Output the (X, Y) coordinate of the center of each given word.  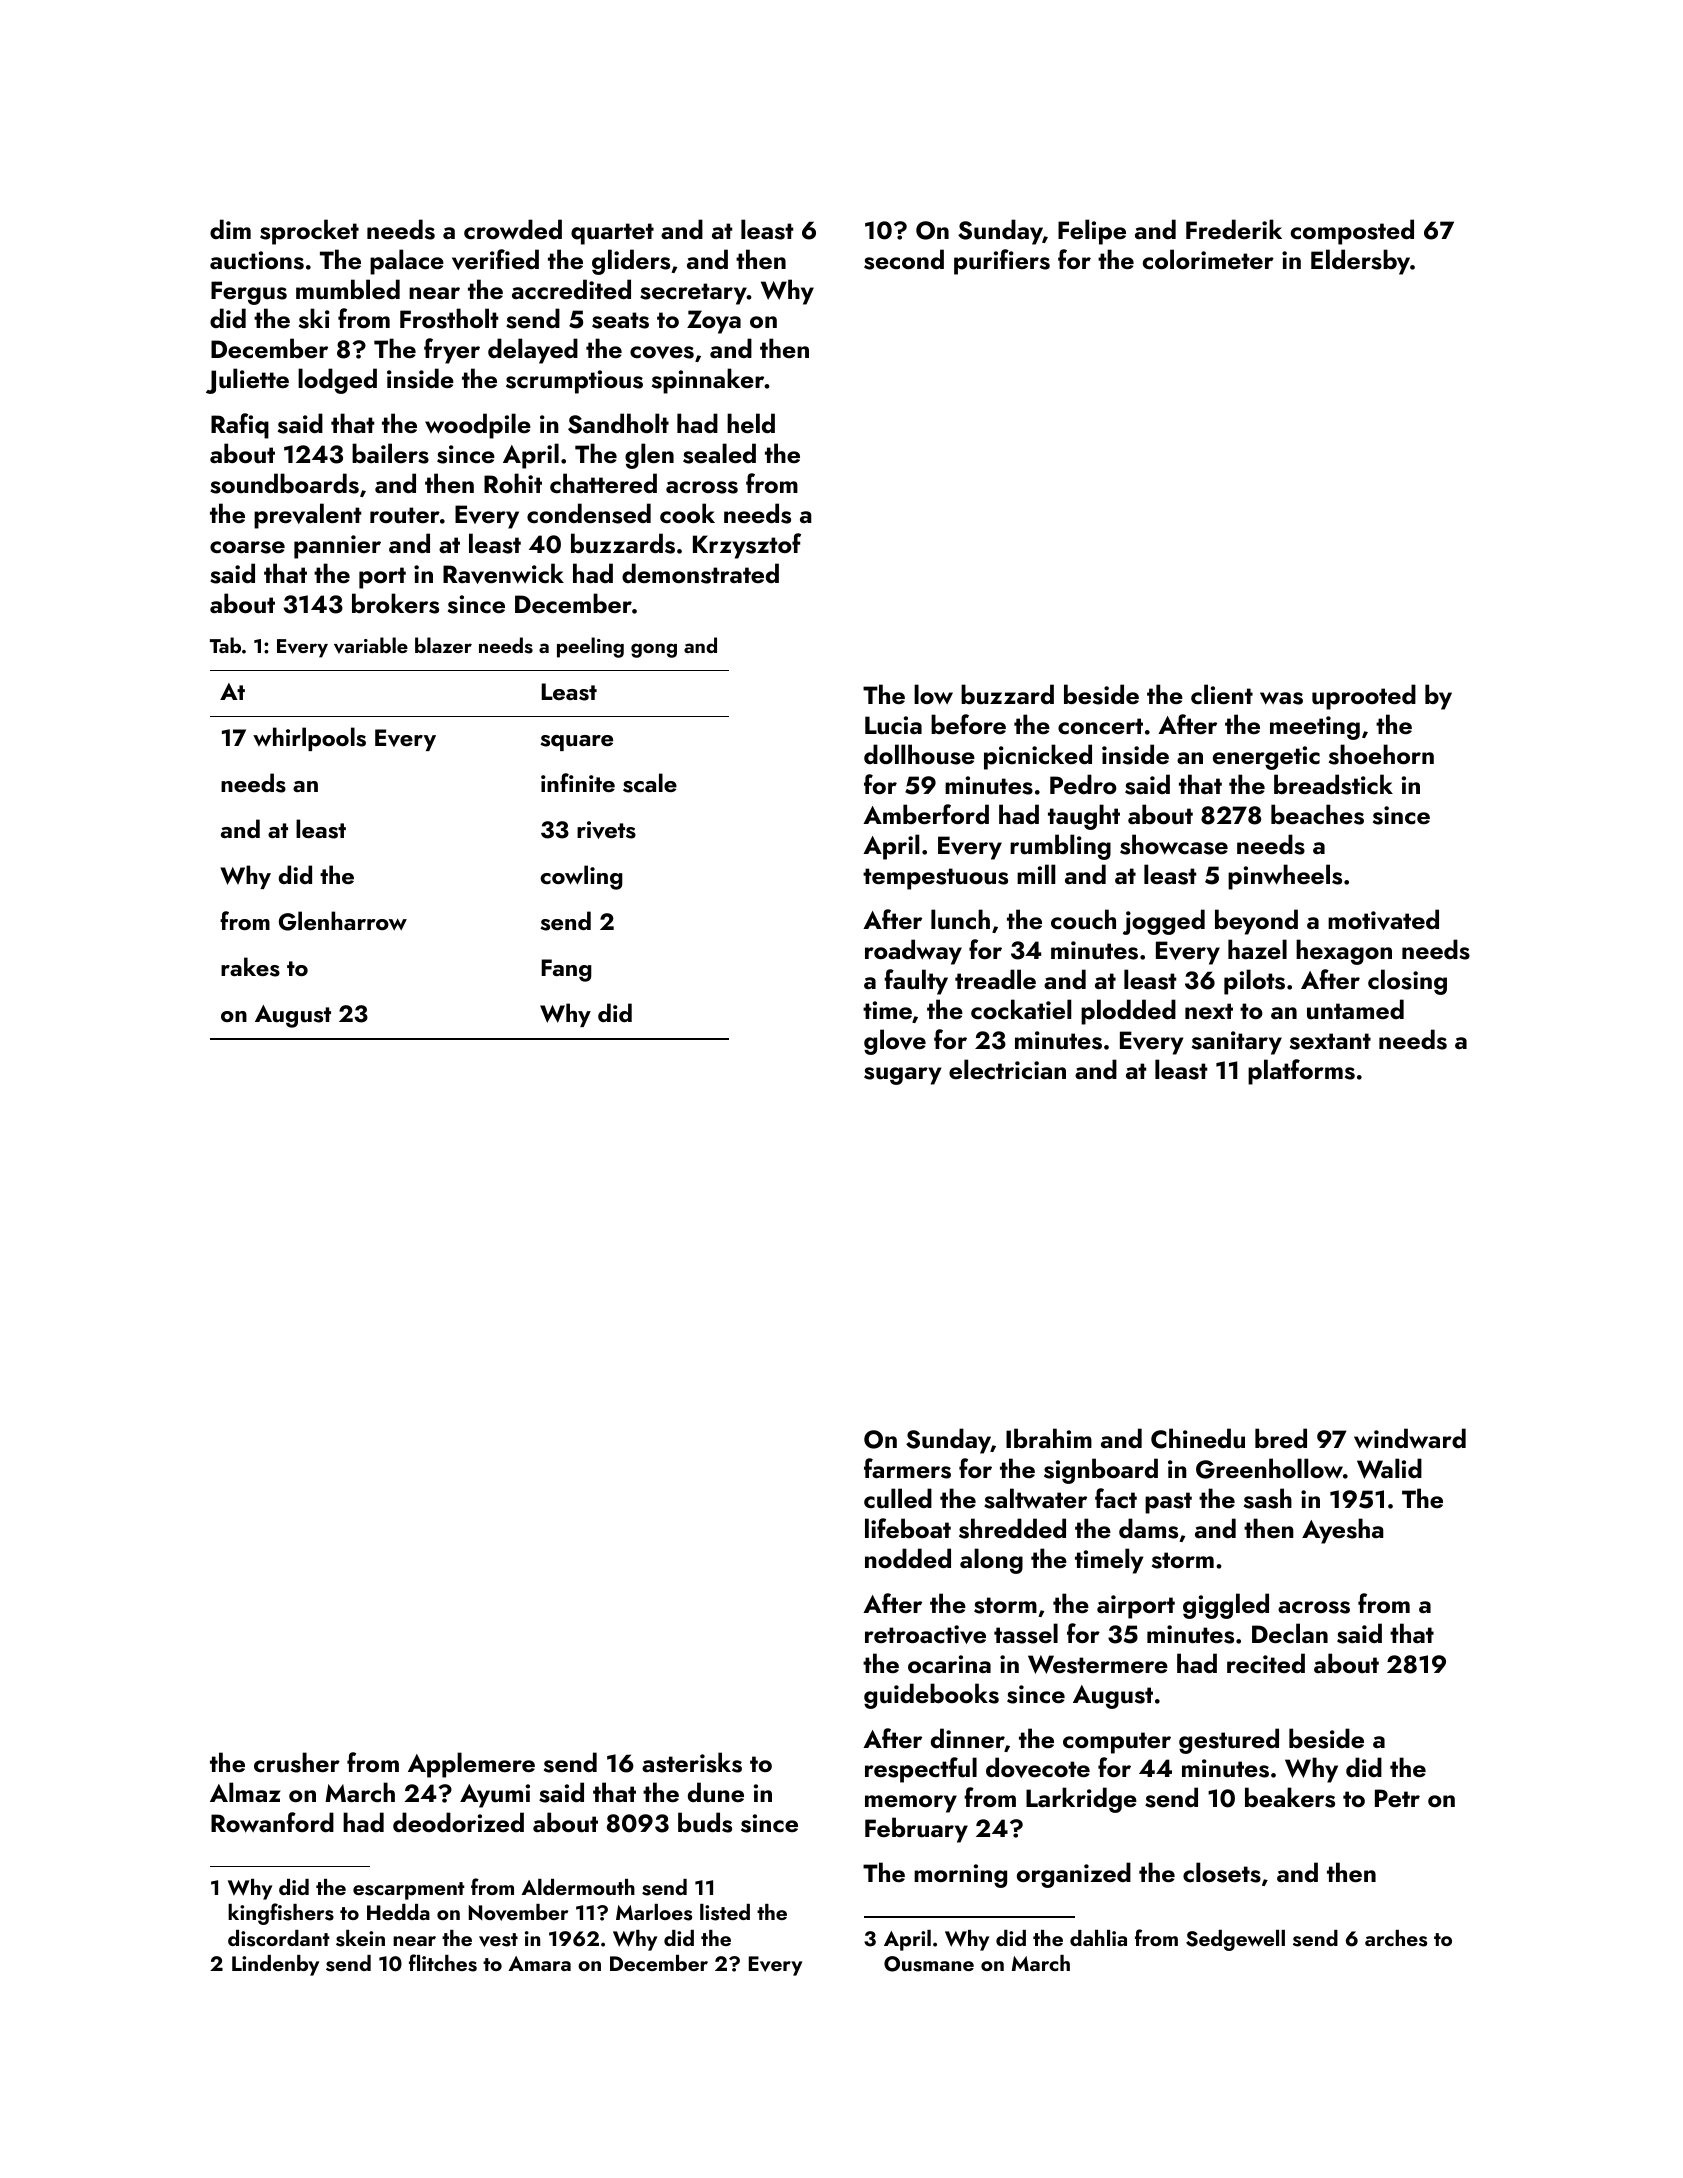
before (968, 724)
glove (895, 1042)
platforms (1301, 1072)
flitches (443, 1963)
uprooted (1364, 697)
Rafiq (240, 426)
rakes (250, 967)
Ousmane (929, 1964)
